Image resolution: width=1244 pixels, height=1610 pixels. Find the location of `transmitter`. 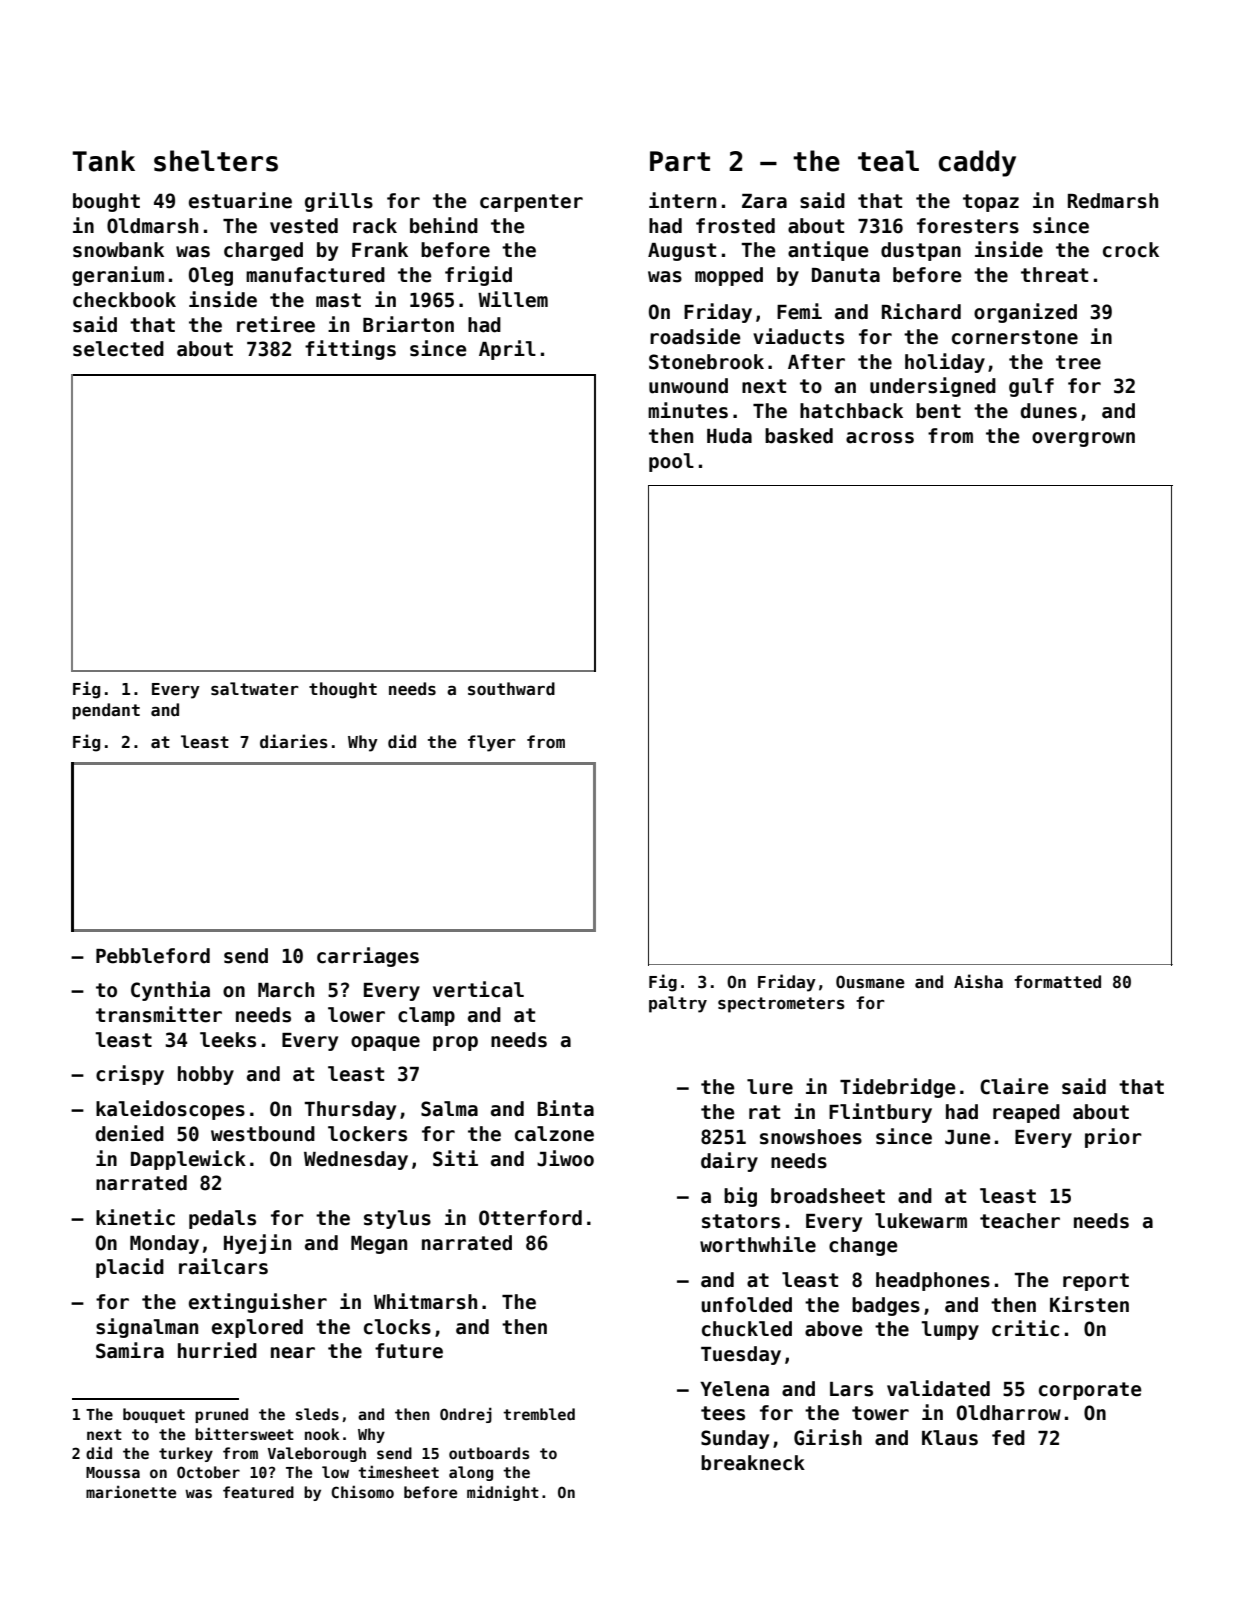

transmitter is located at coordinates (159, 1014).
